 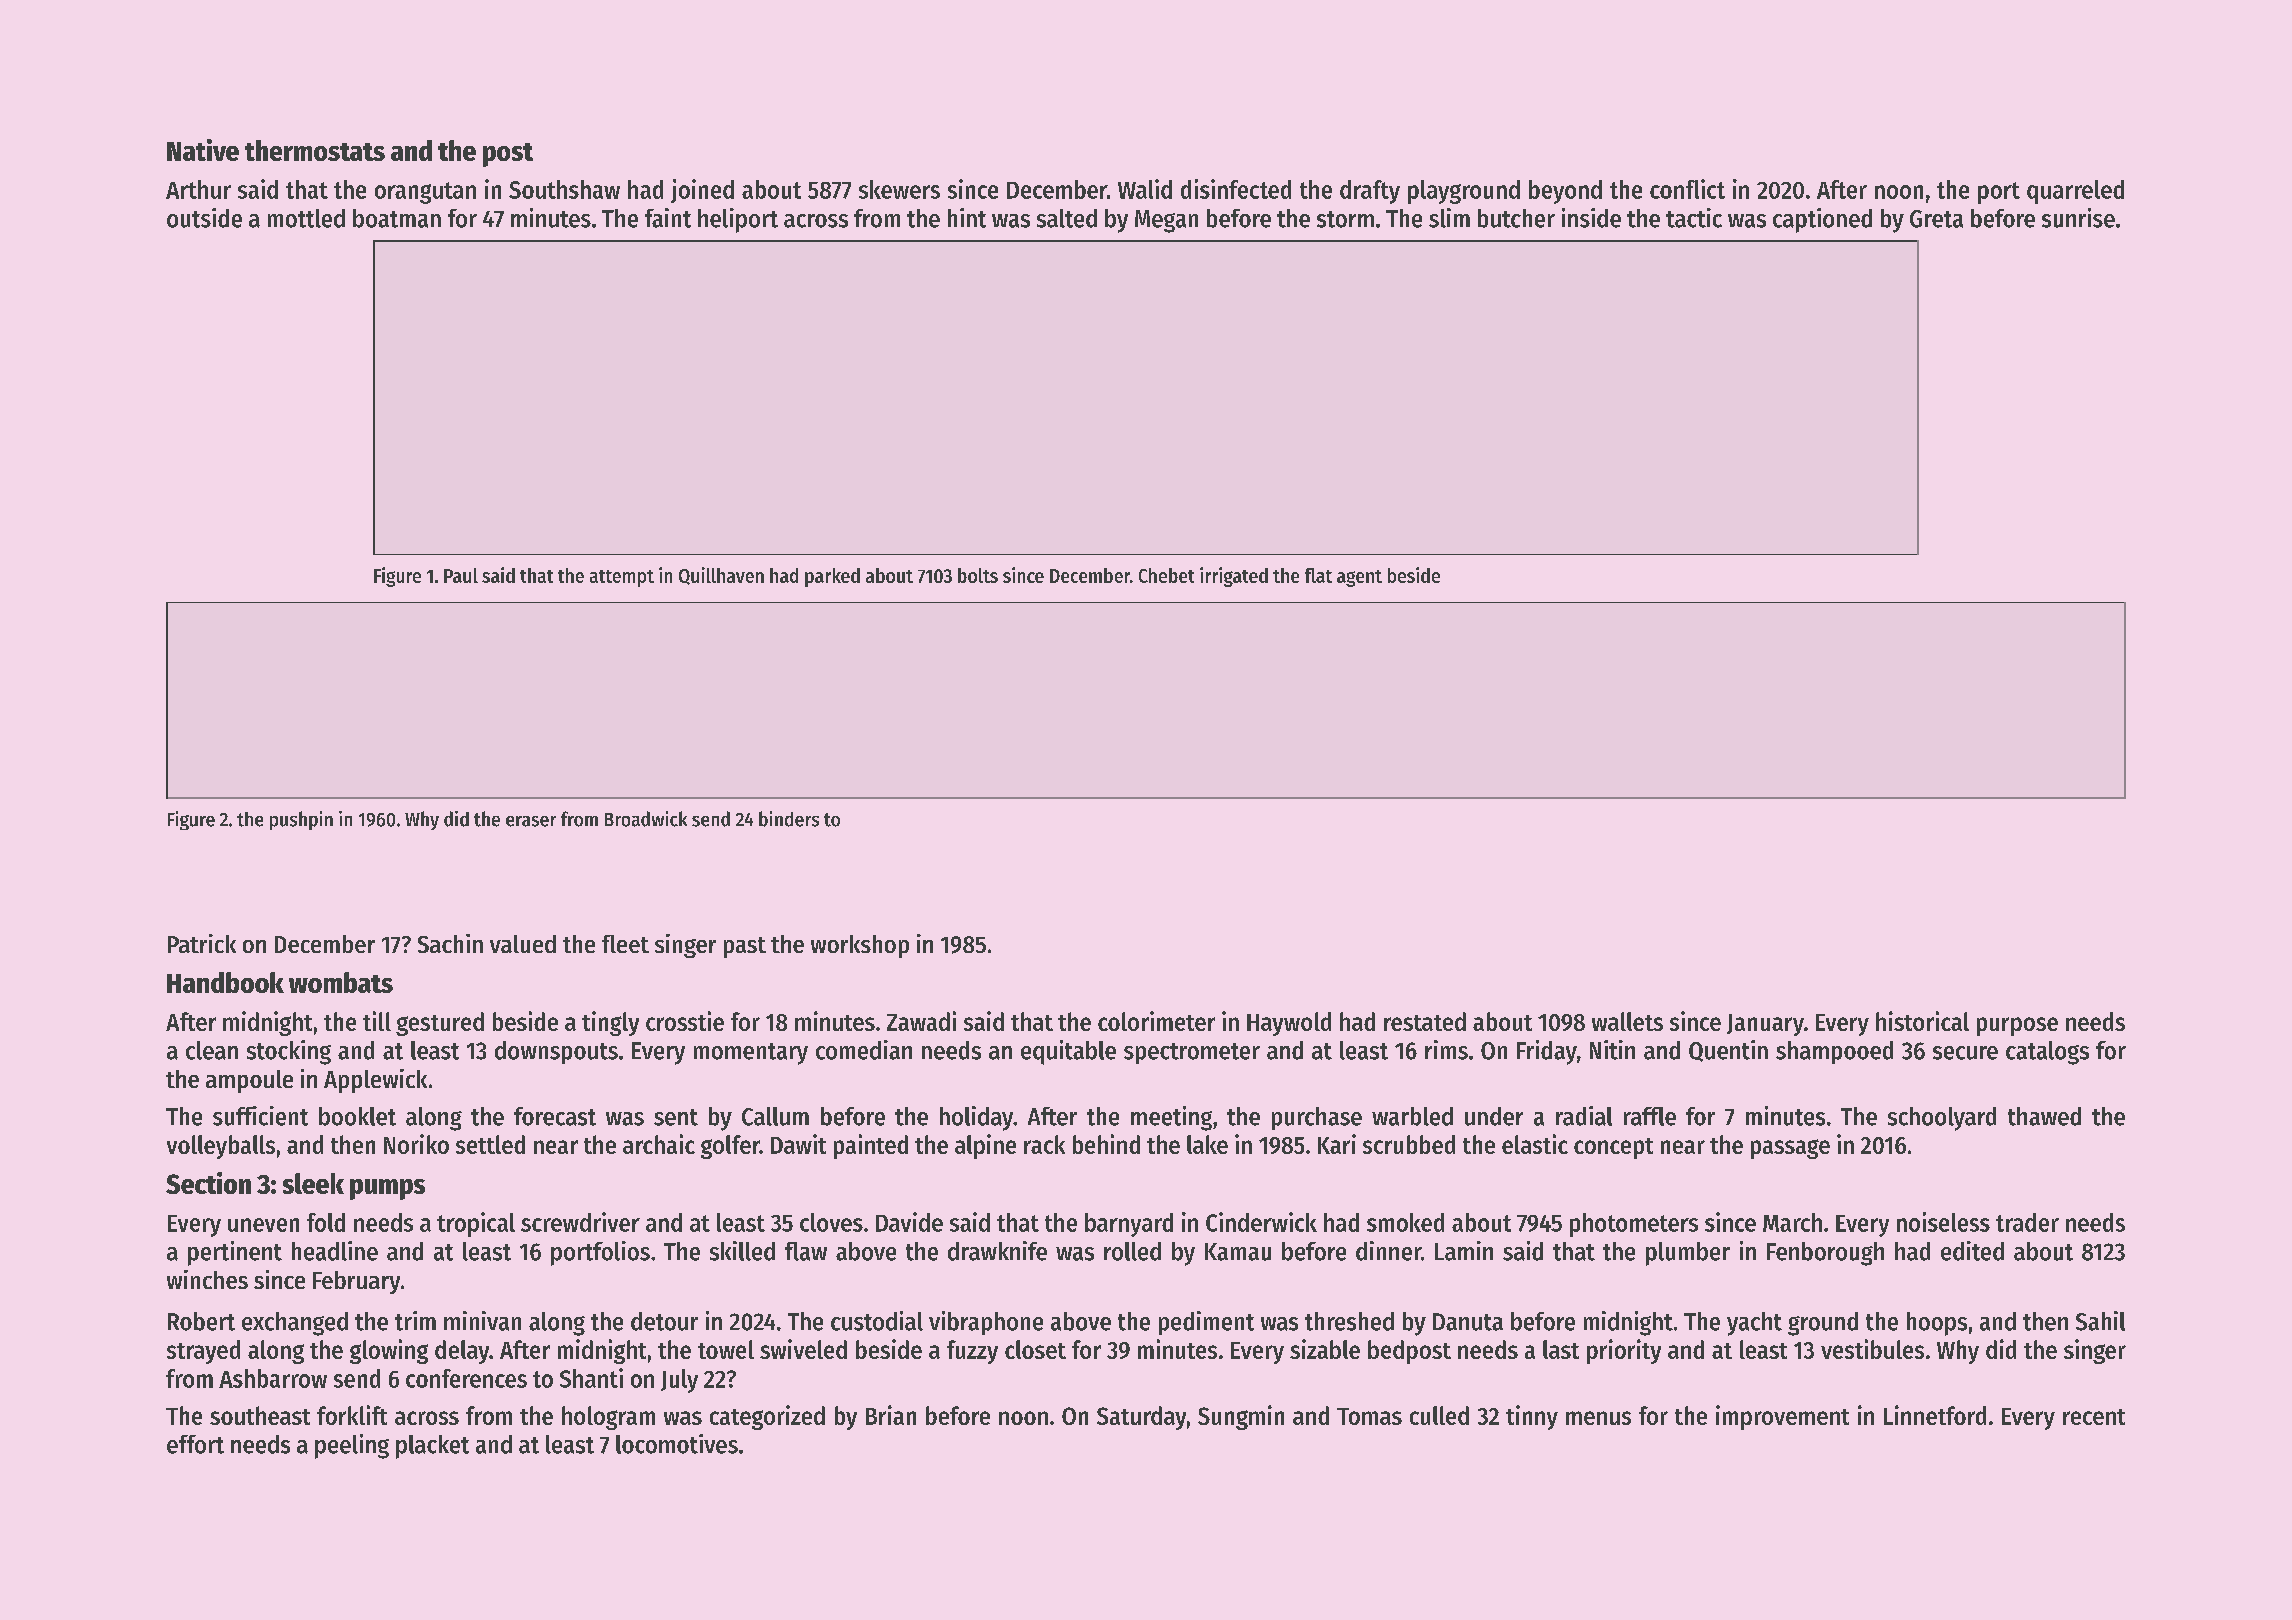 What do you see at coordinates (1822, 220) in the page?
I see `captioned` at bounding box center [1822, 220].
